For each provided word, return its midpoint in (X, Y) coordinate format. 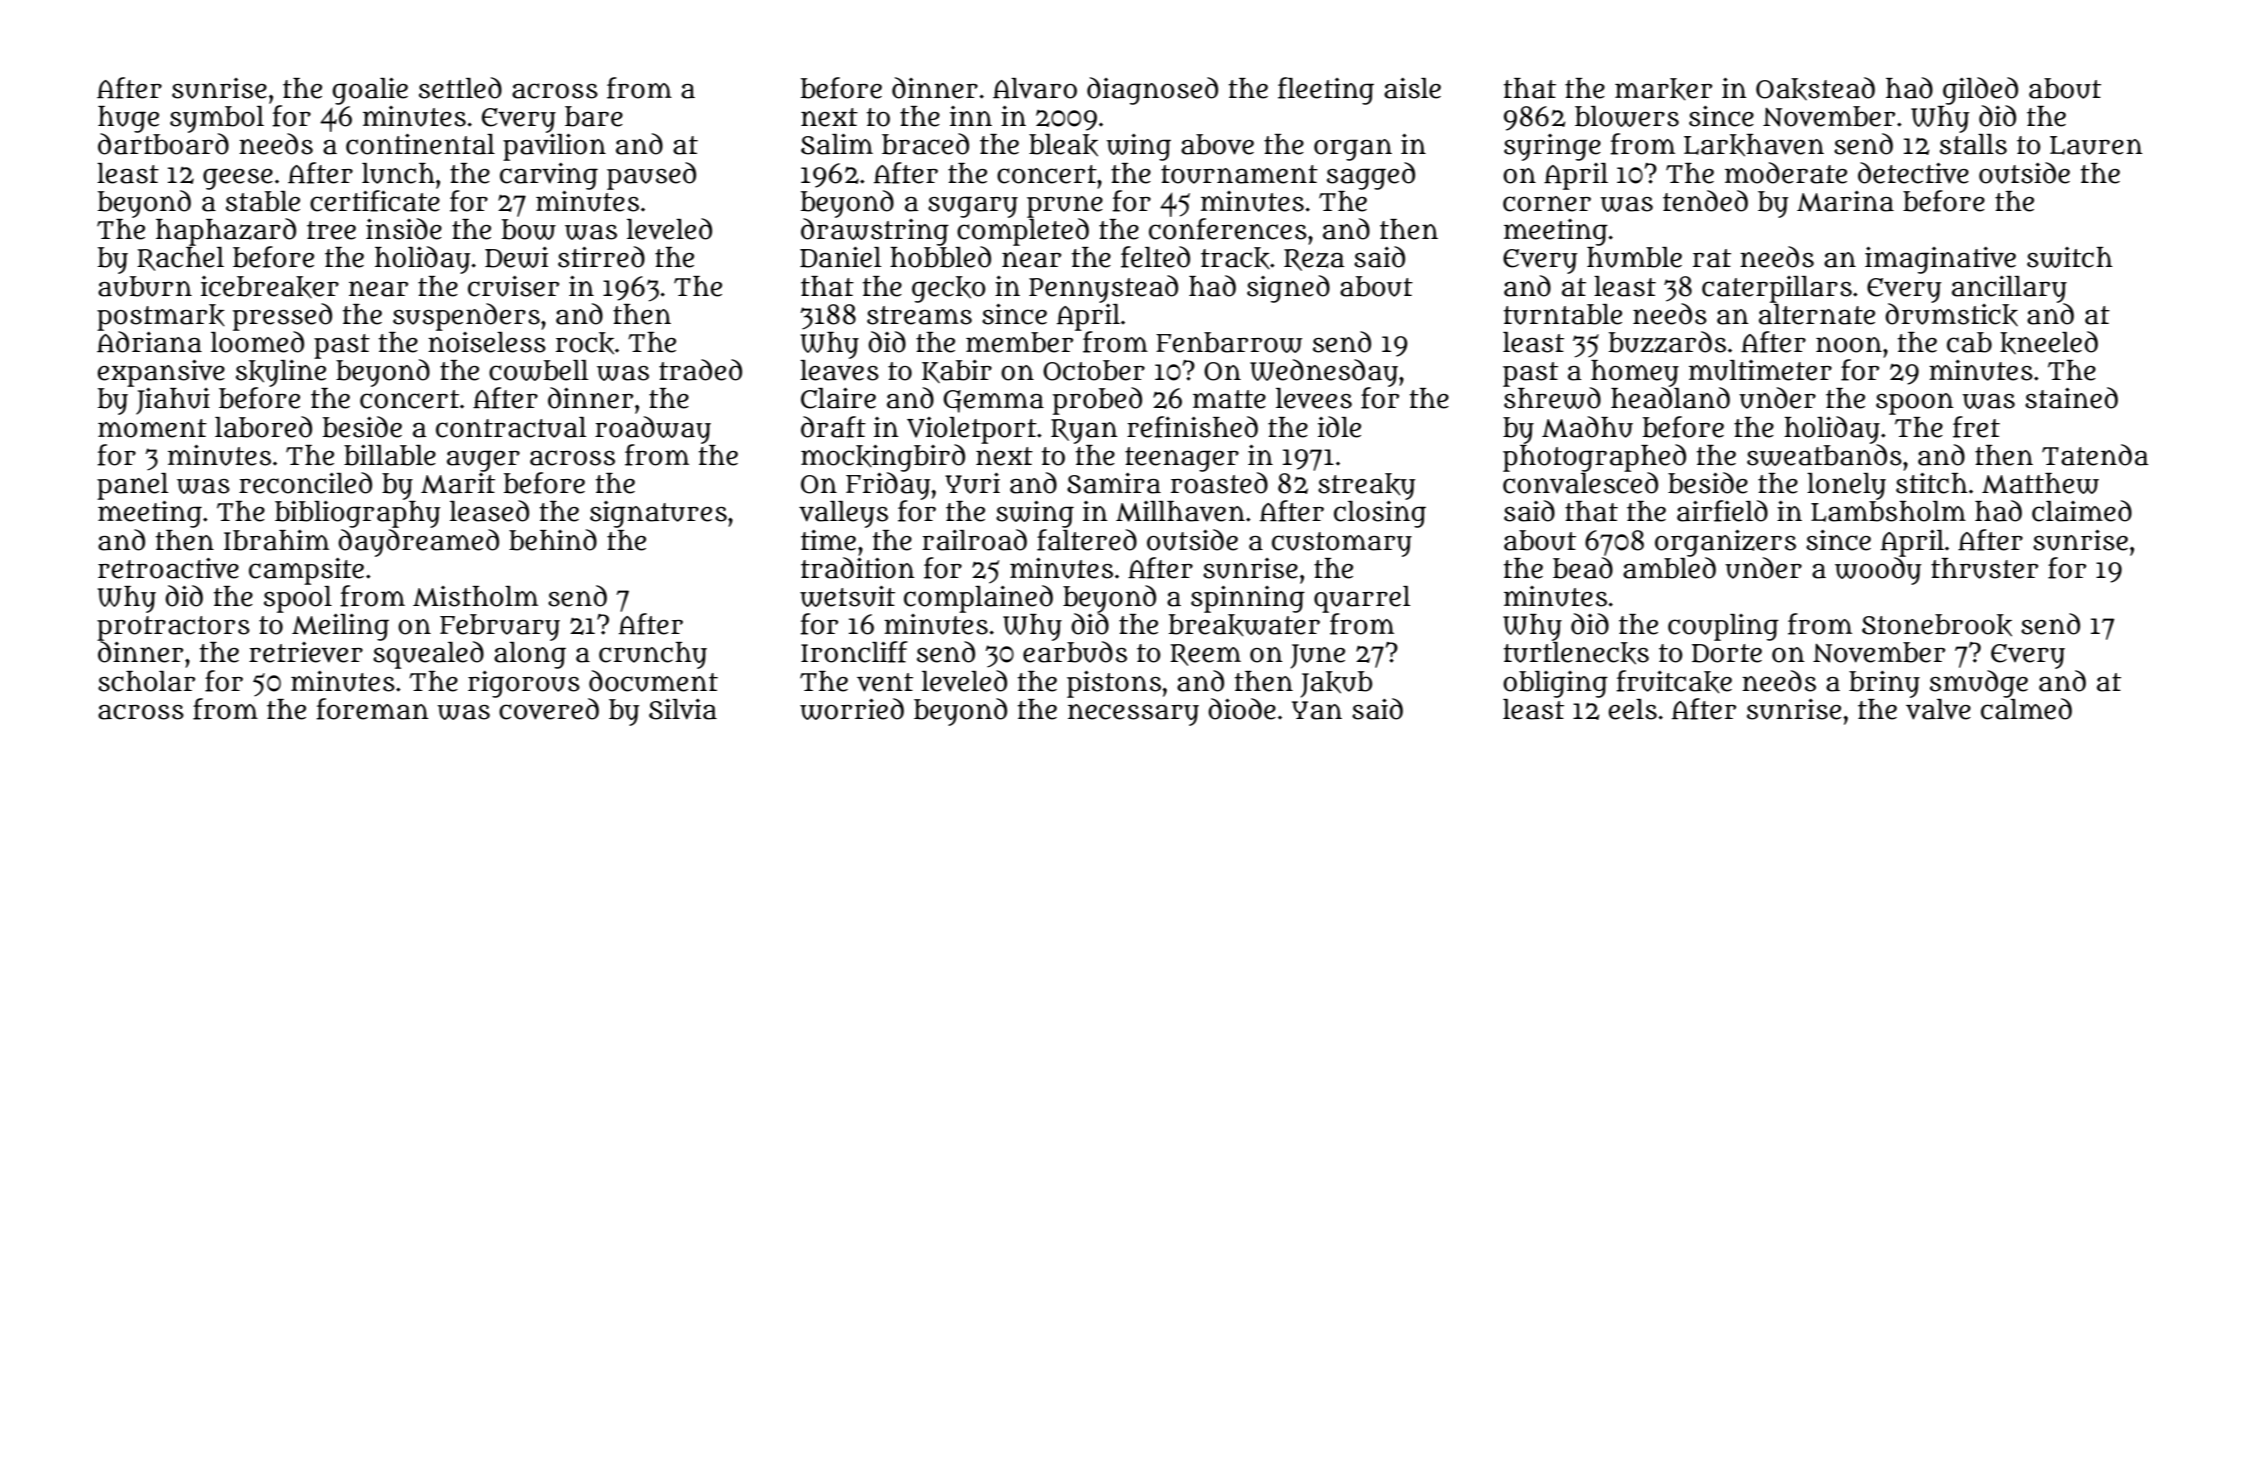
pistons (1114, 684)
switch (2070, 257)
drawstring (875, 232)
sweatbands (1824, 455)
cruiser (513, 286)
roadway (653, 430)
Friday (888, 486)
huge (128, 119)
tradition (858, 568)
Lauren (2096, 145)
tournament (1239, 174)
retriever (306, 652)
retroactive (168, 568)
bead (1583, 568)
